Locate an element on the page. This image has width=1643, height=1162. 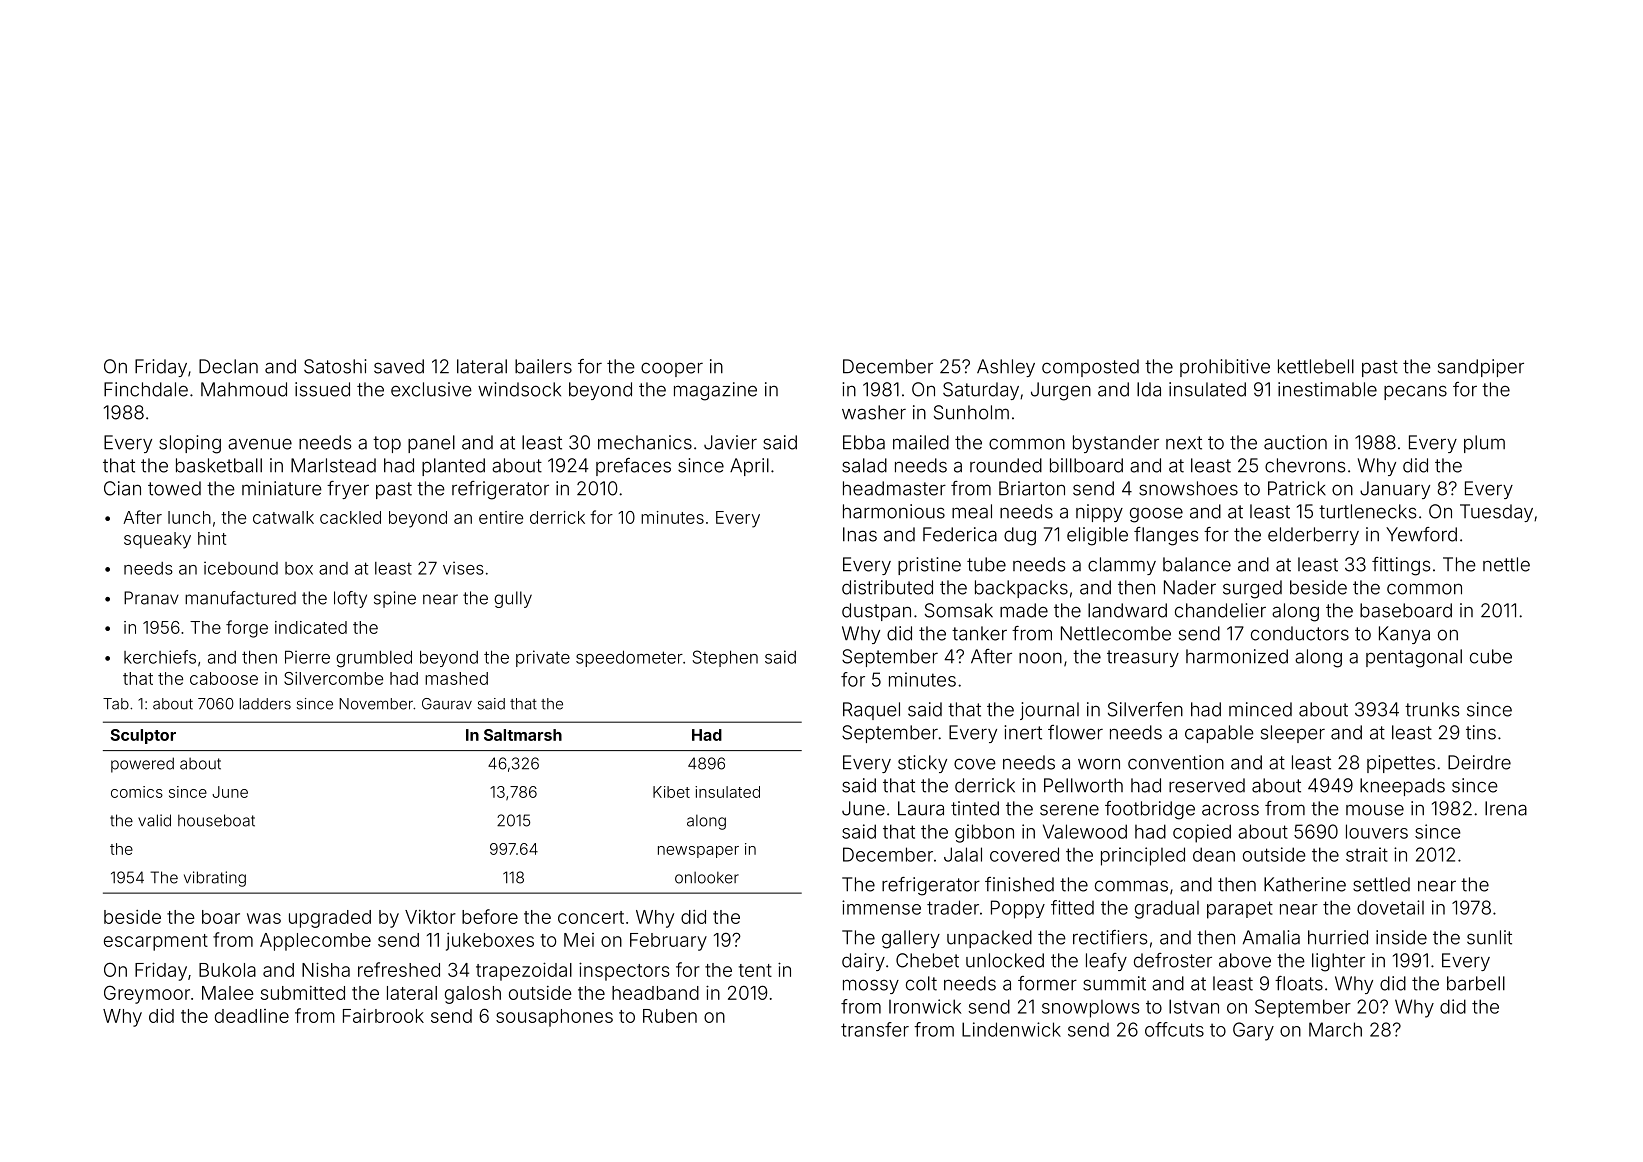
Deirdre is located at coordinates (1479, 762).
